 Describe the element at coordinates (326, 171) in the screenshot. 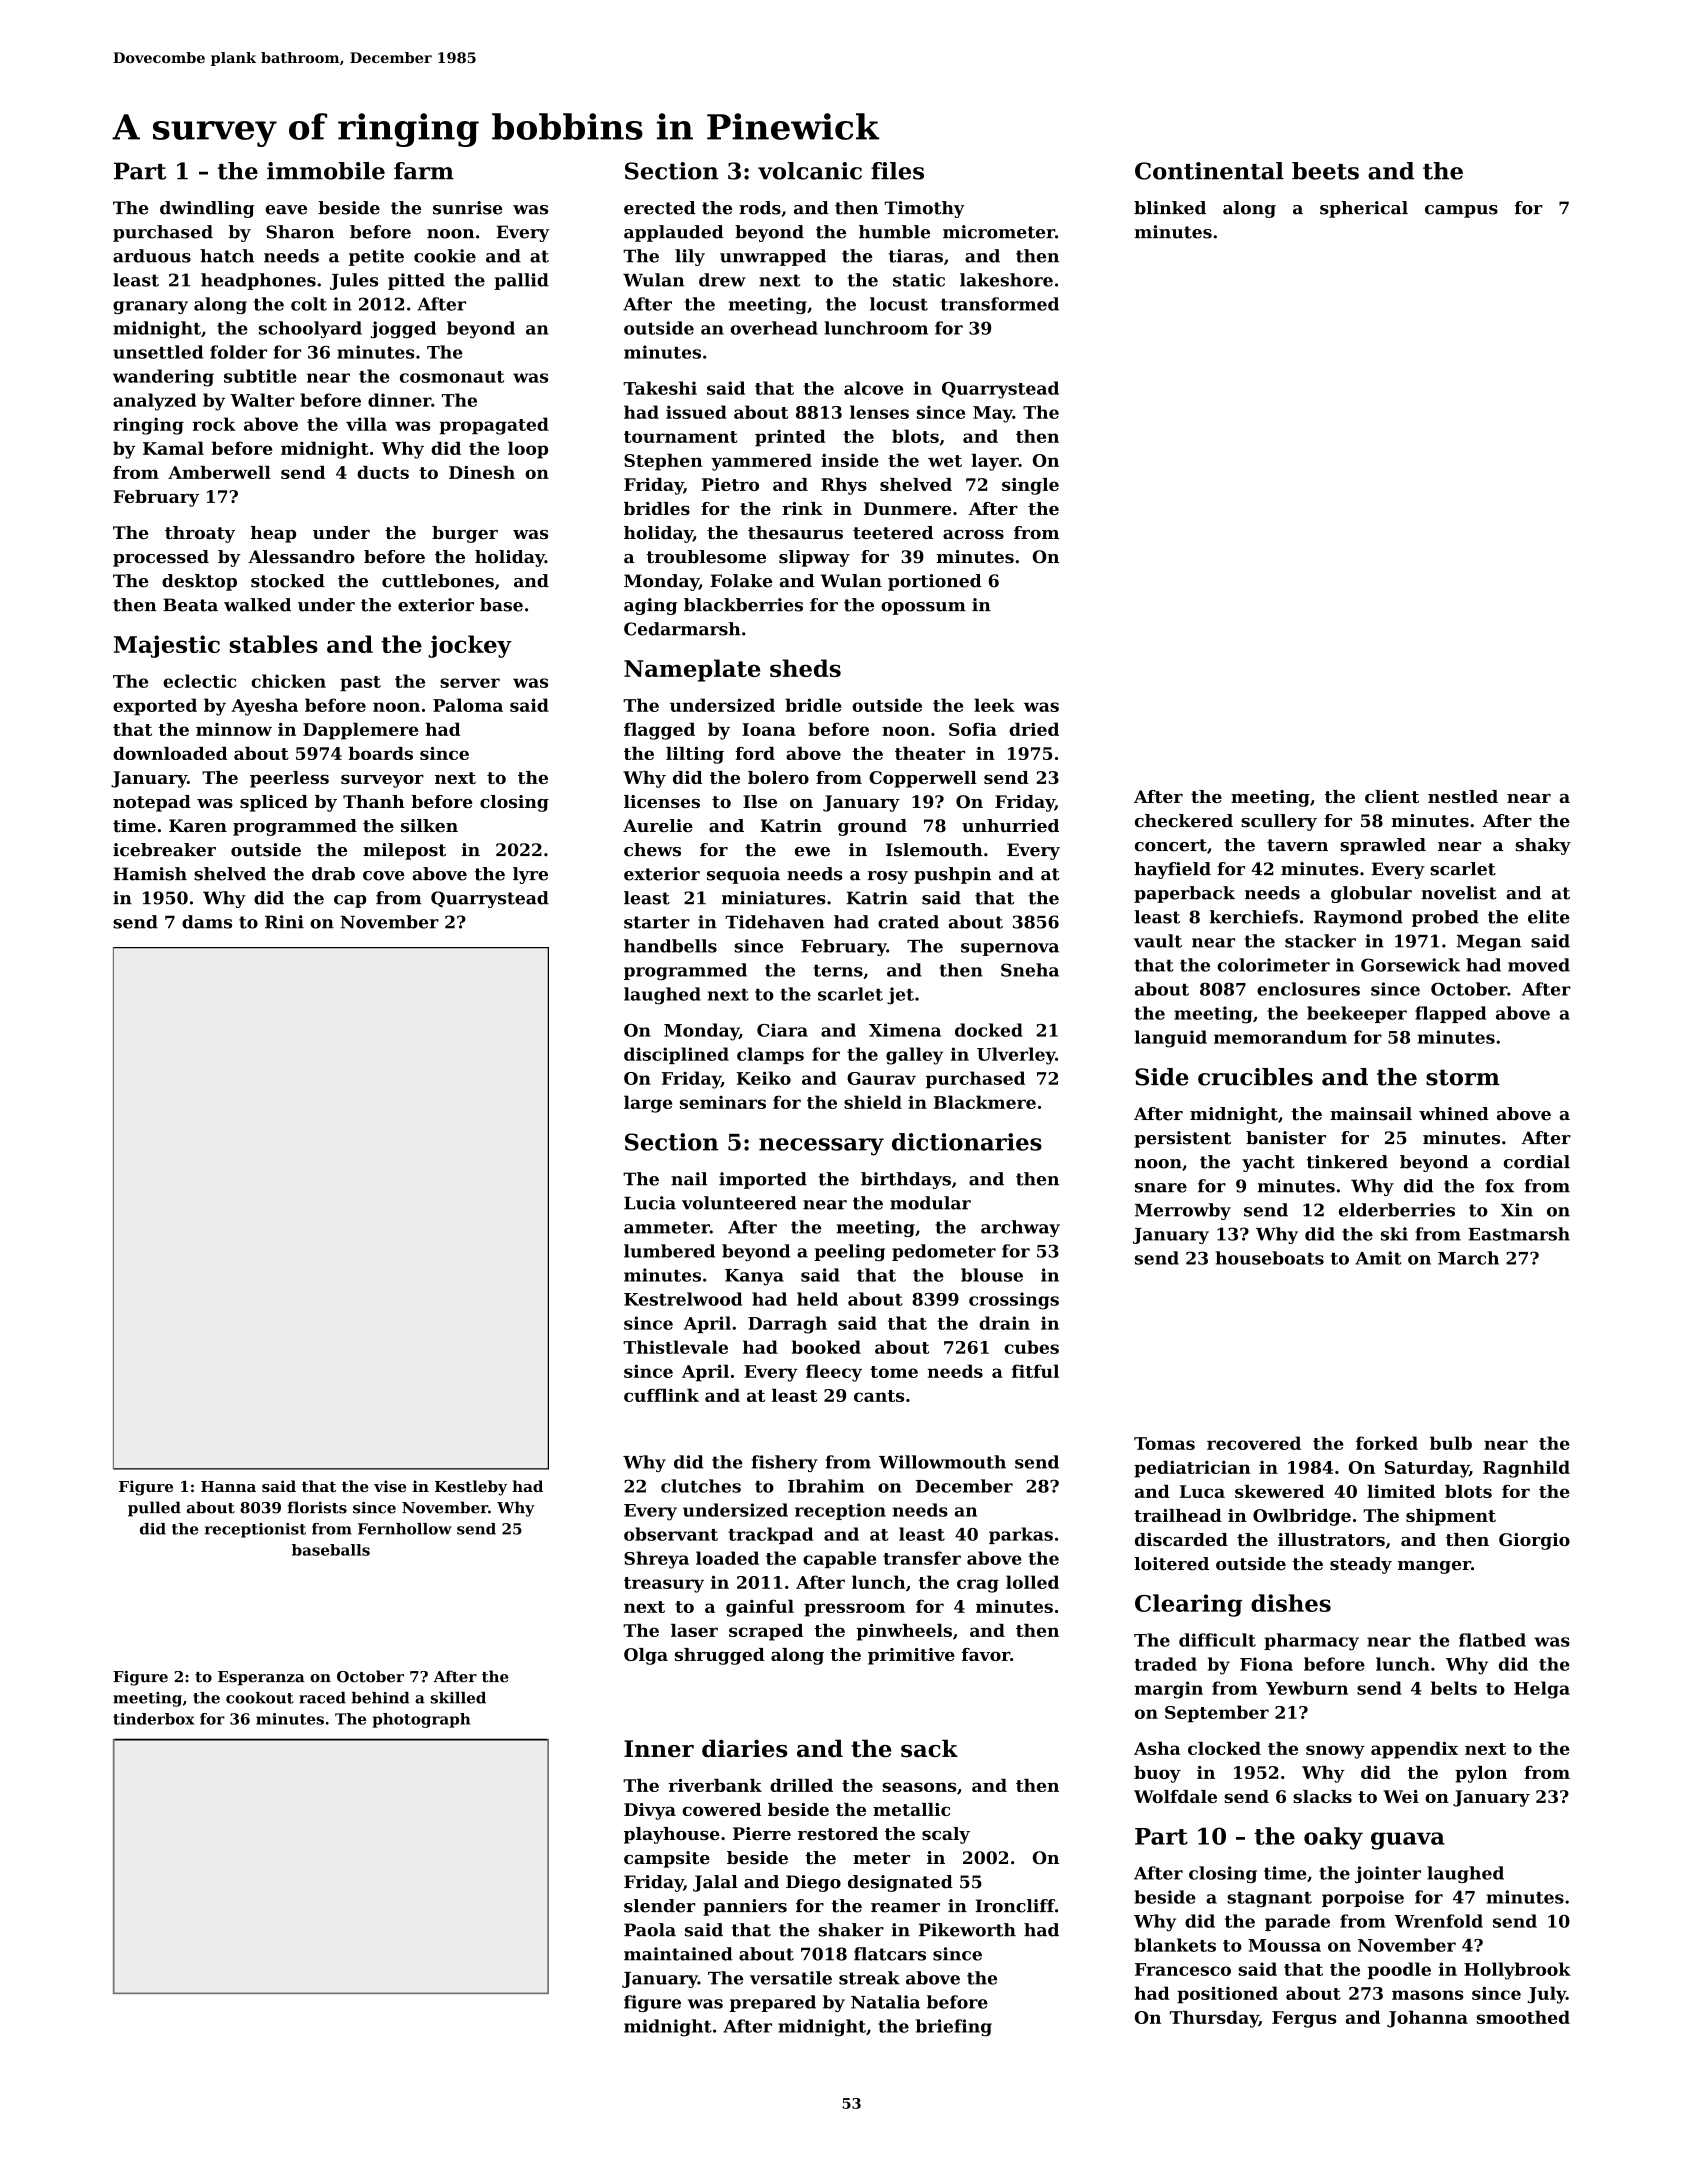

I see `immobile` at that location.
